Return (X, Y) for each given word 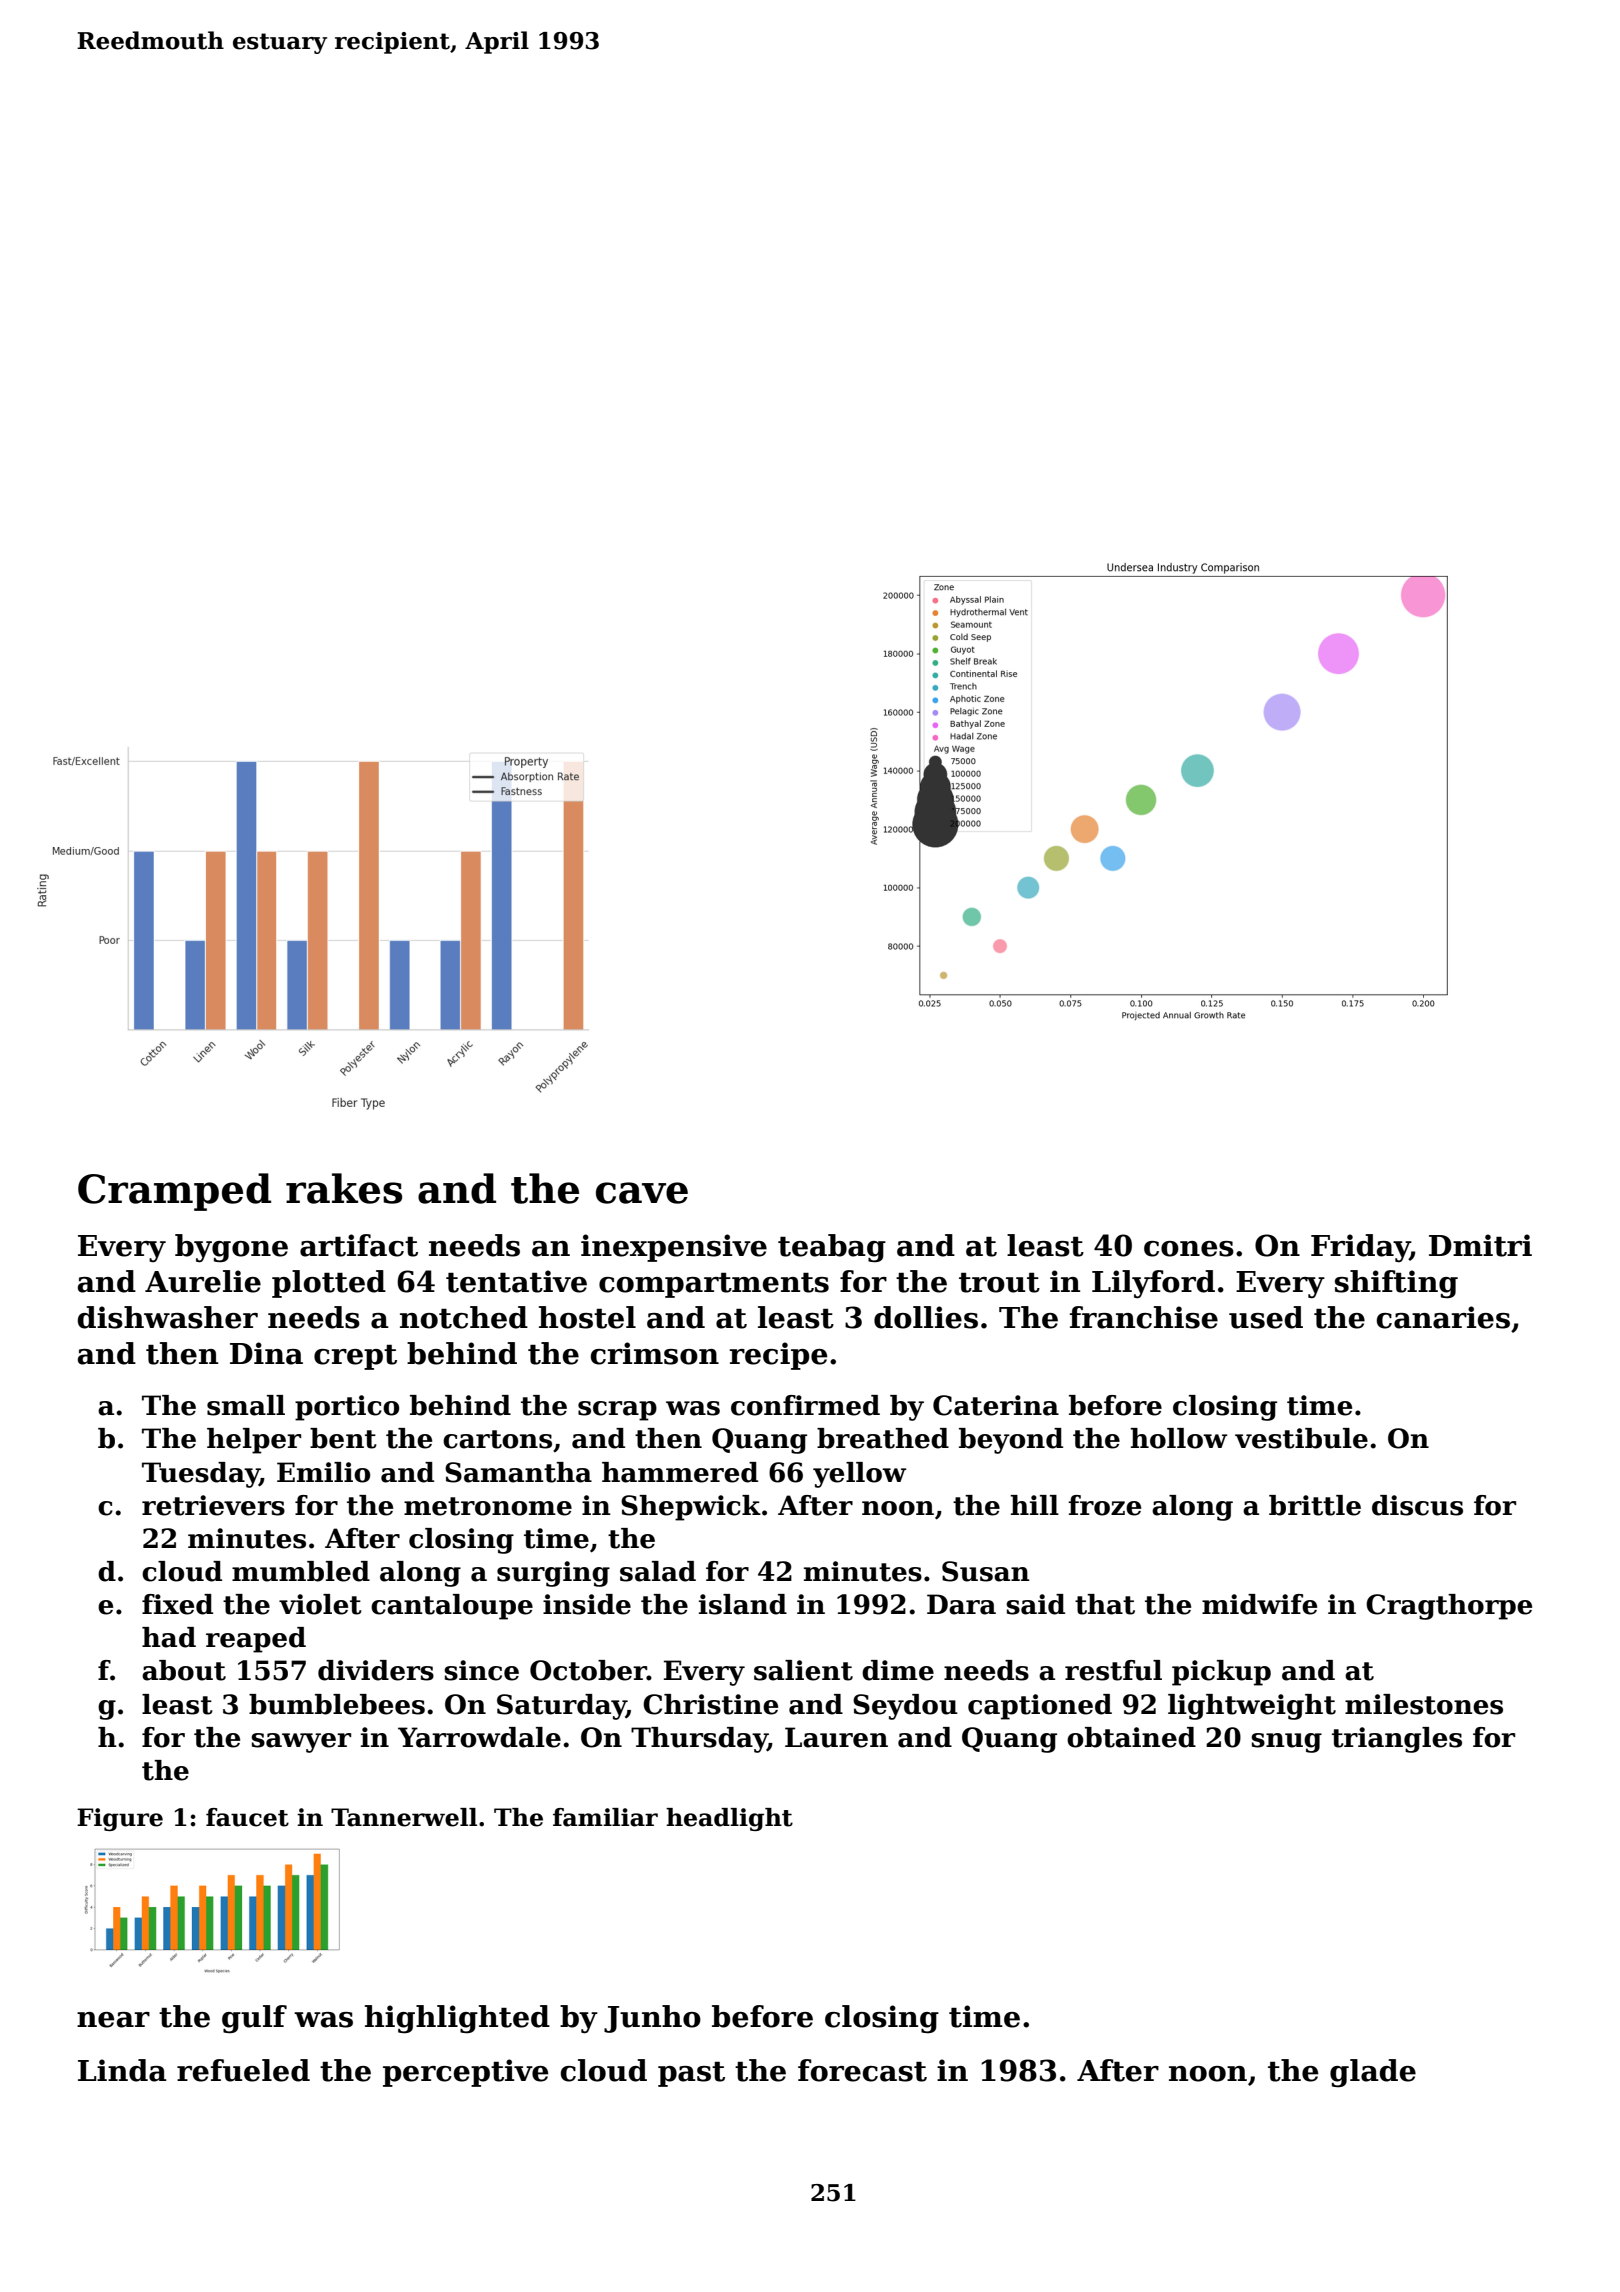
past (691, 2074)
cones (1189, 1249)
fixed (177, 1604)
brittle (1315, 1505)
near (113, 2020)
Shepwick (691, 1508)
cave (642, 1193)
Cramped (174, 1192)
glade (1373, 2073)
